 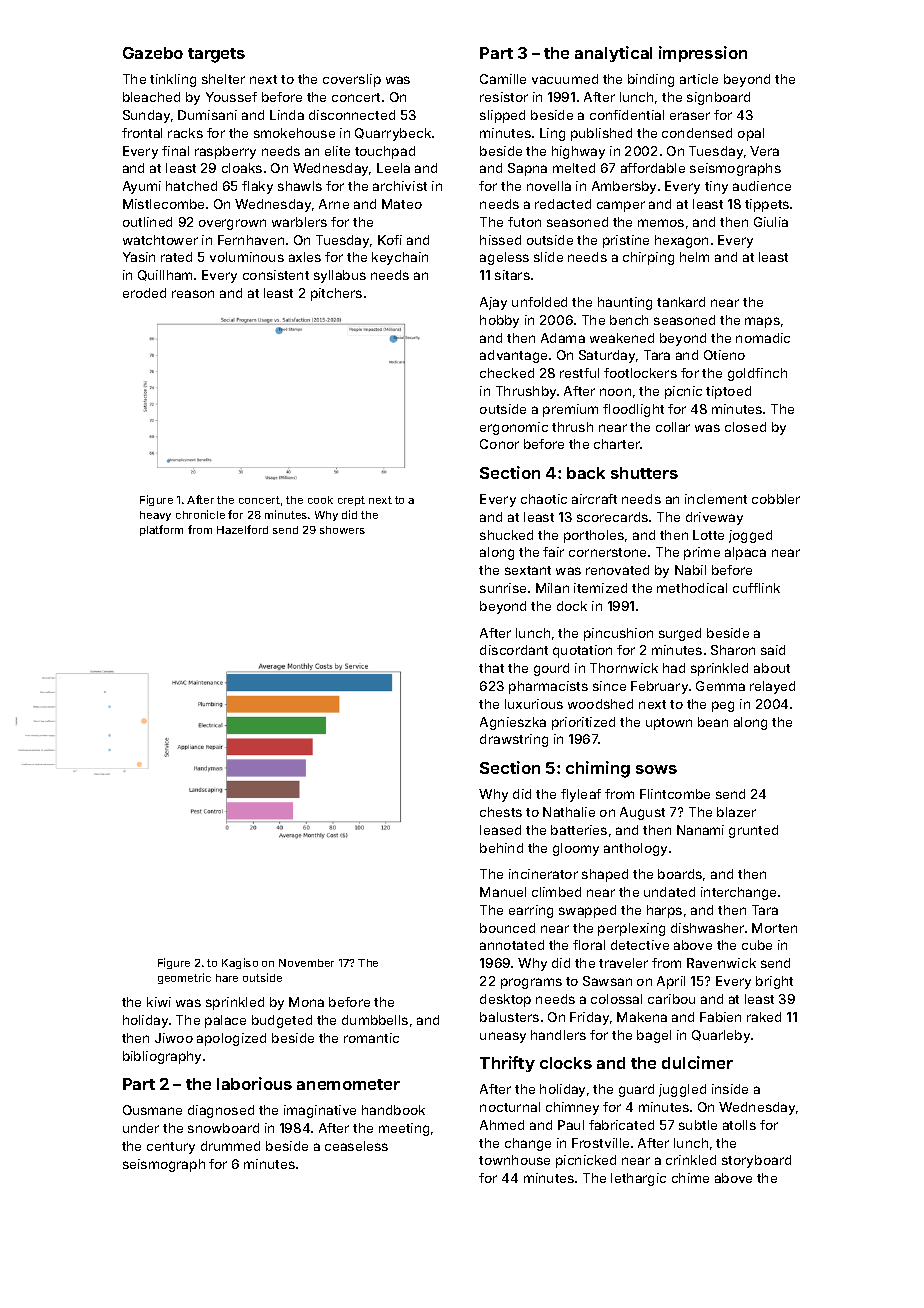 I want to click on heavy, so click(x=155, y=516).
